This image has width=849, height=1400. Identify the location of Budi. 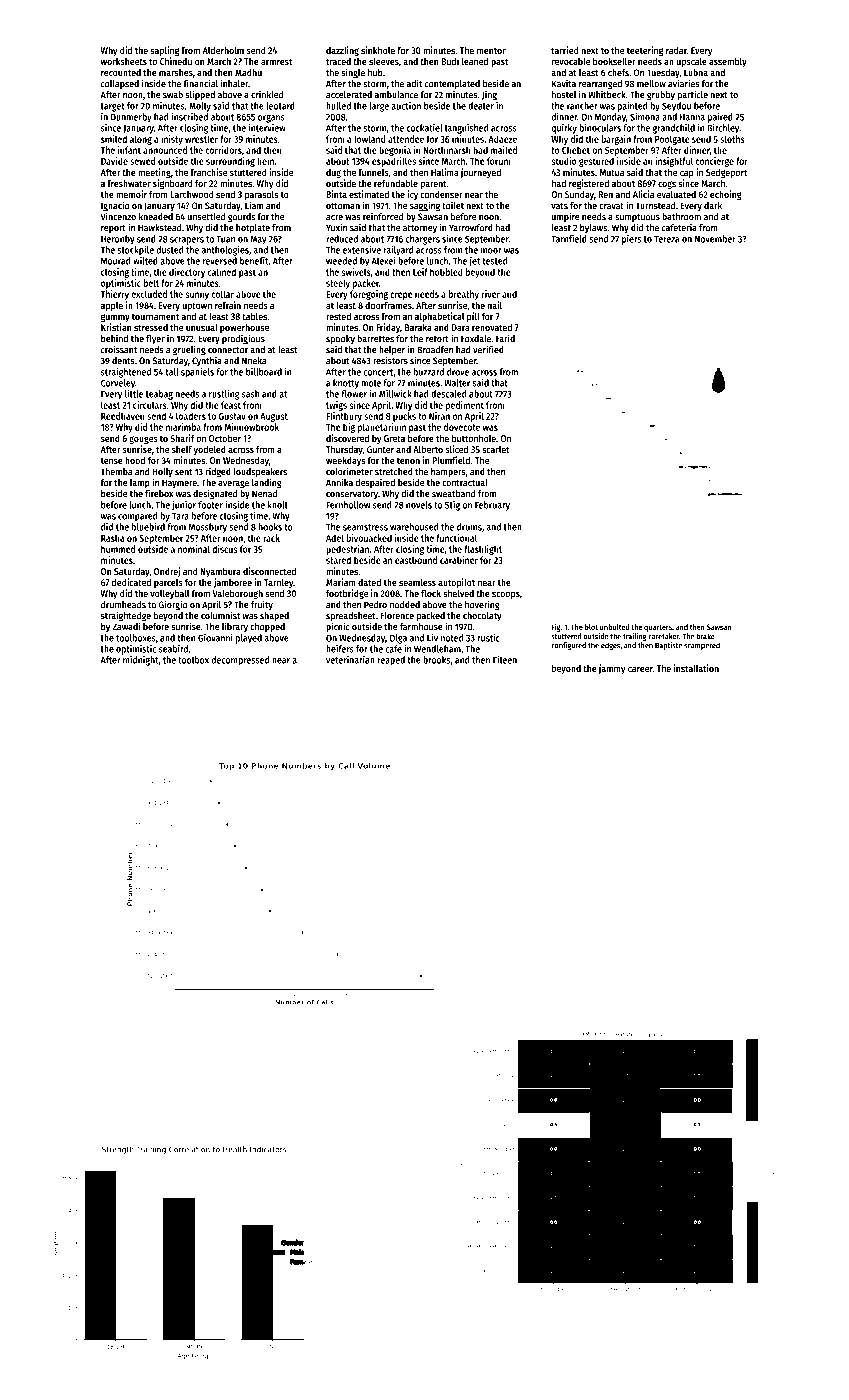
(450, 61).
